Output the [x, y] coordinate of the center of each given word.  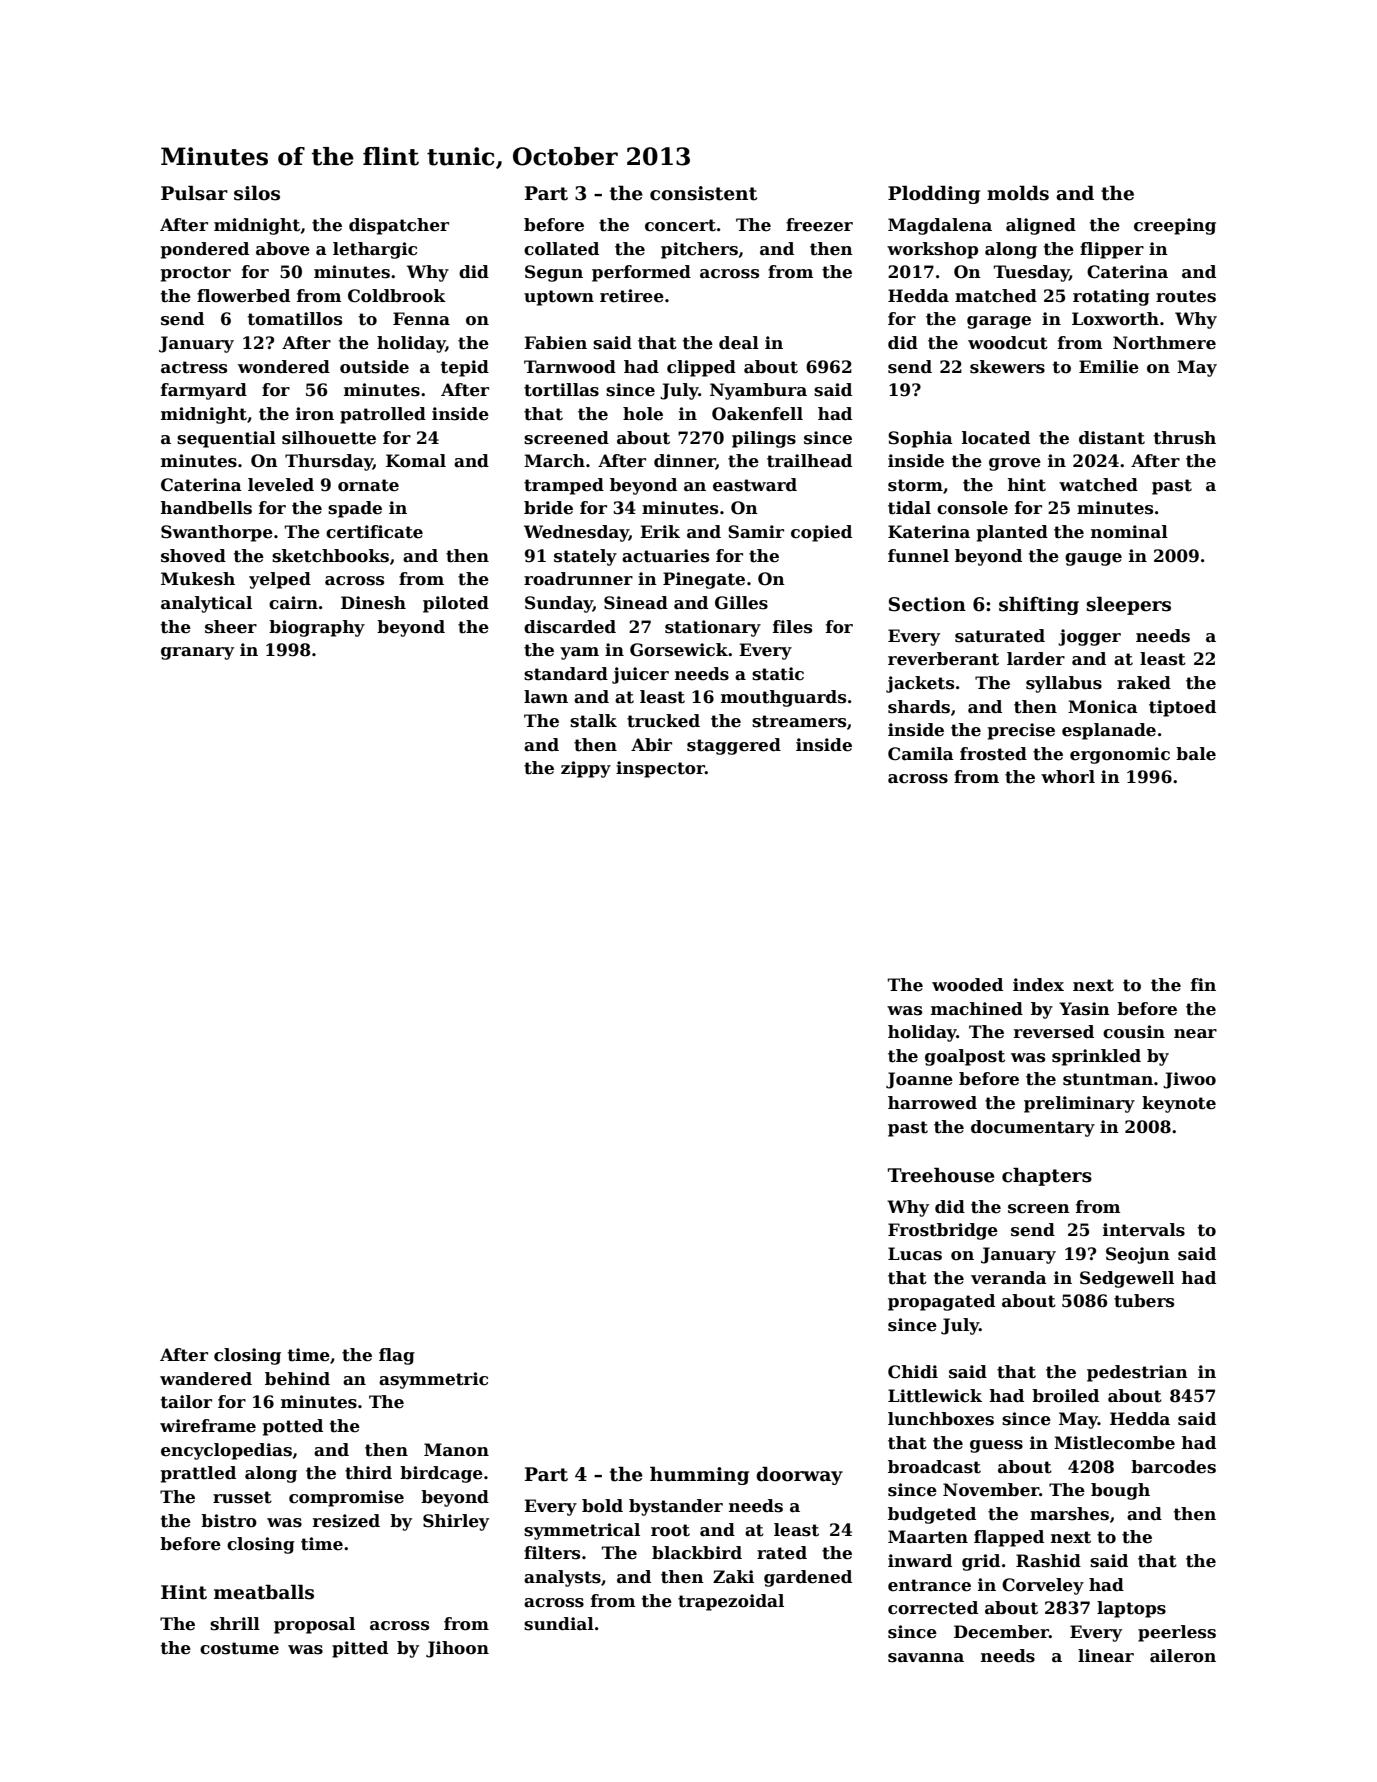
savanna [926, 1658]
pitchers [699, 250]
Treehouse [941, 1175]
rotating [1111, 297]
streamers [799, 721]
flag [397, 1356]
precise [1021, 731]
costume [239, 1648]
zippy [586, 769]
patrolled [383, 415]
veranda [1009, 1278]
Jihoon [457, 1649]
